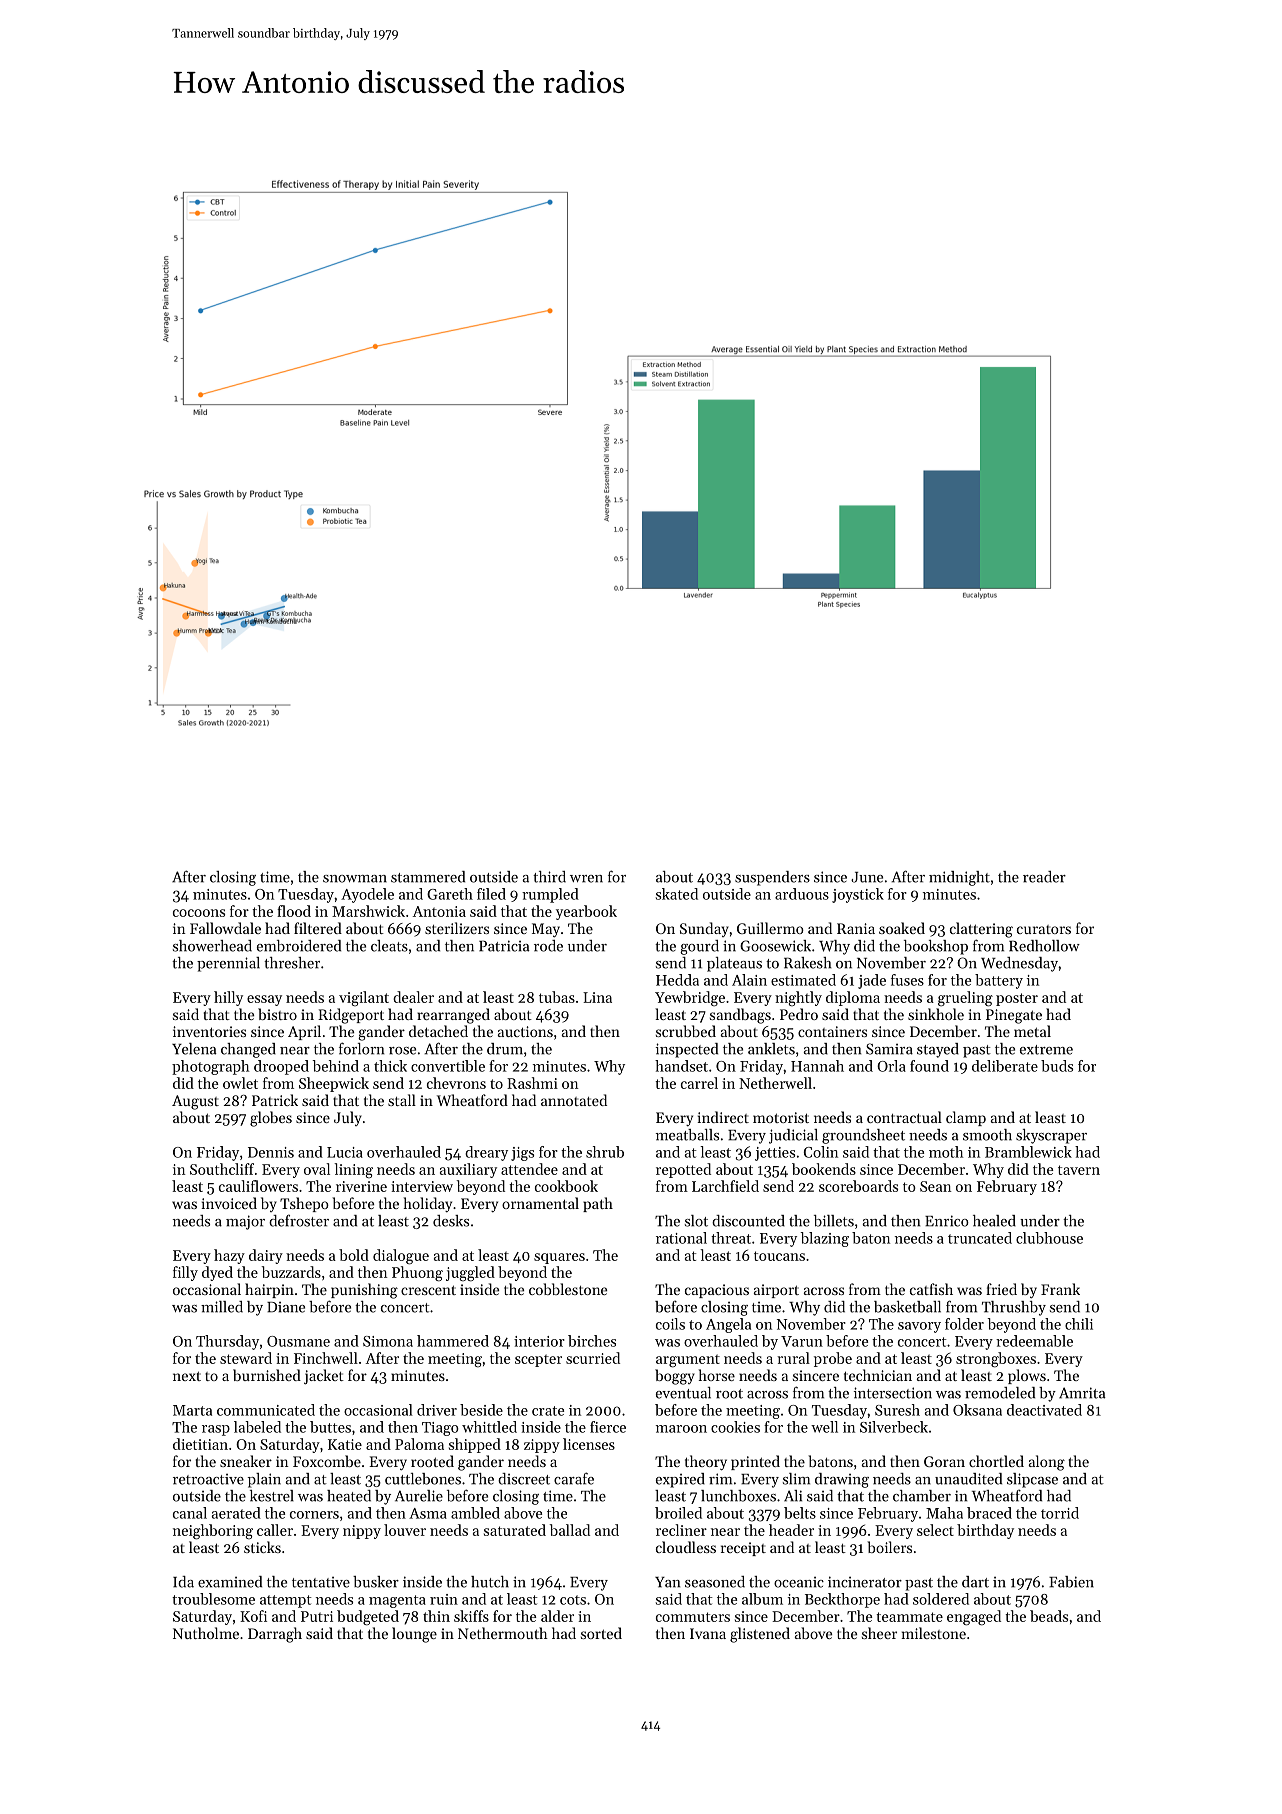 The height and width of the screenshot is (1814, 1282). What do you see at coordinates (187, 1376) in the screenshot?
I see `next` at bounding box center [187, 1376].
